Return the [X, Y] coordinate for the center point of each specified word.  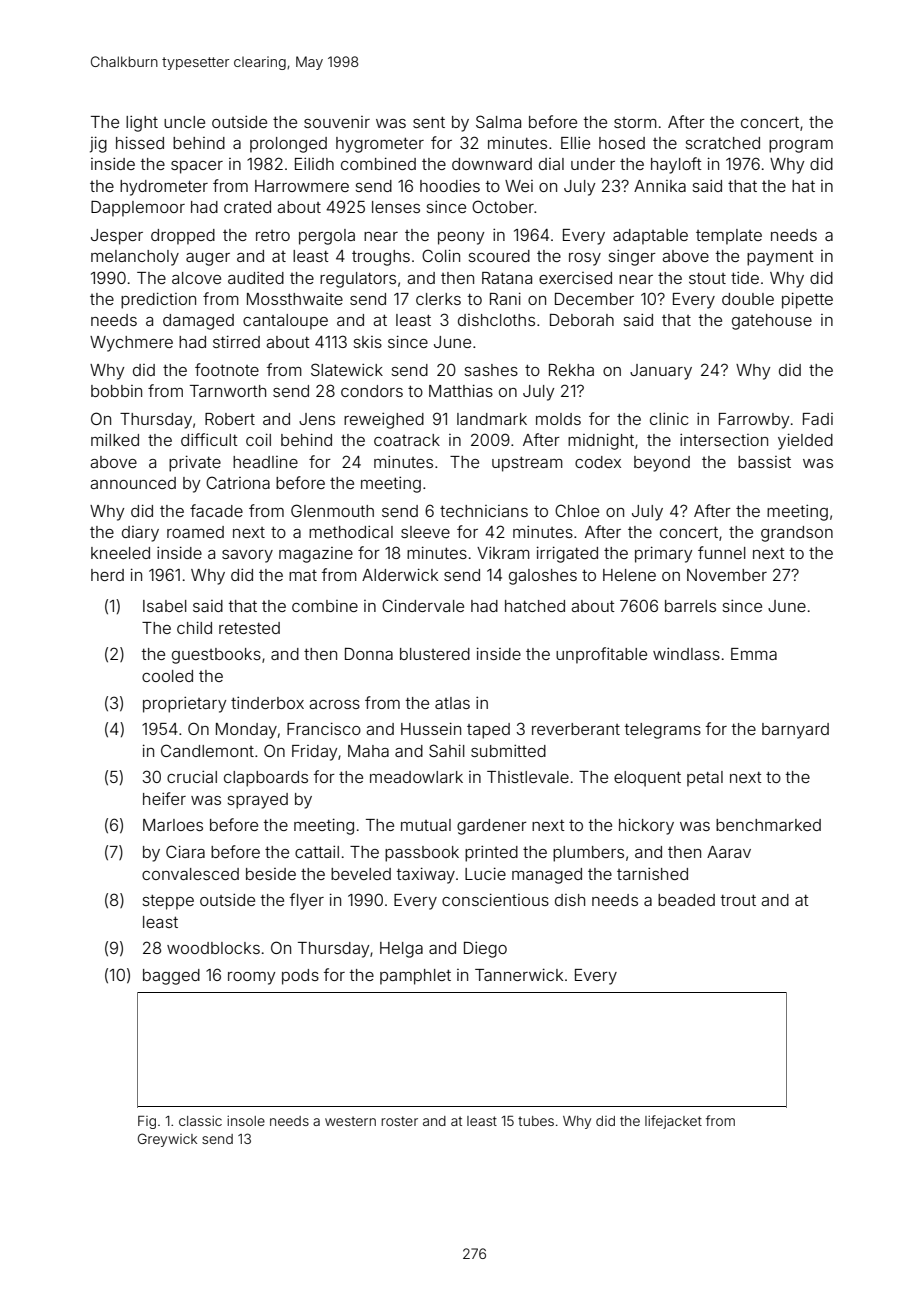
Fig [147, 1122]
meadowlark [416, 777]
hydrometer [164, 188]
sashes [491, 370]
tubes [536, 1121]
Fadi [818, 419]
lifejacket [673, 1122]
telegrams [663, 731]
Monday [246, 731]
